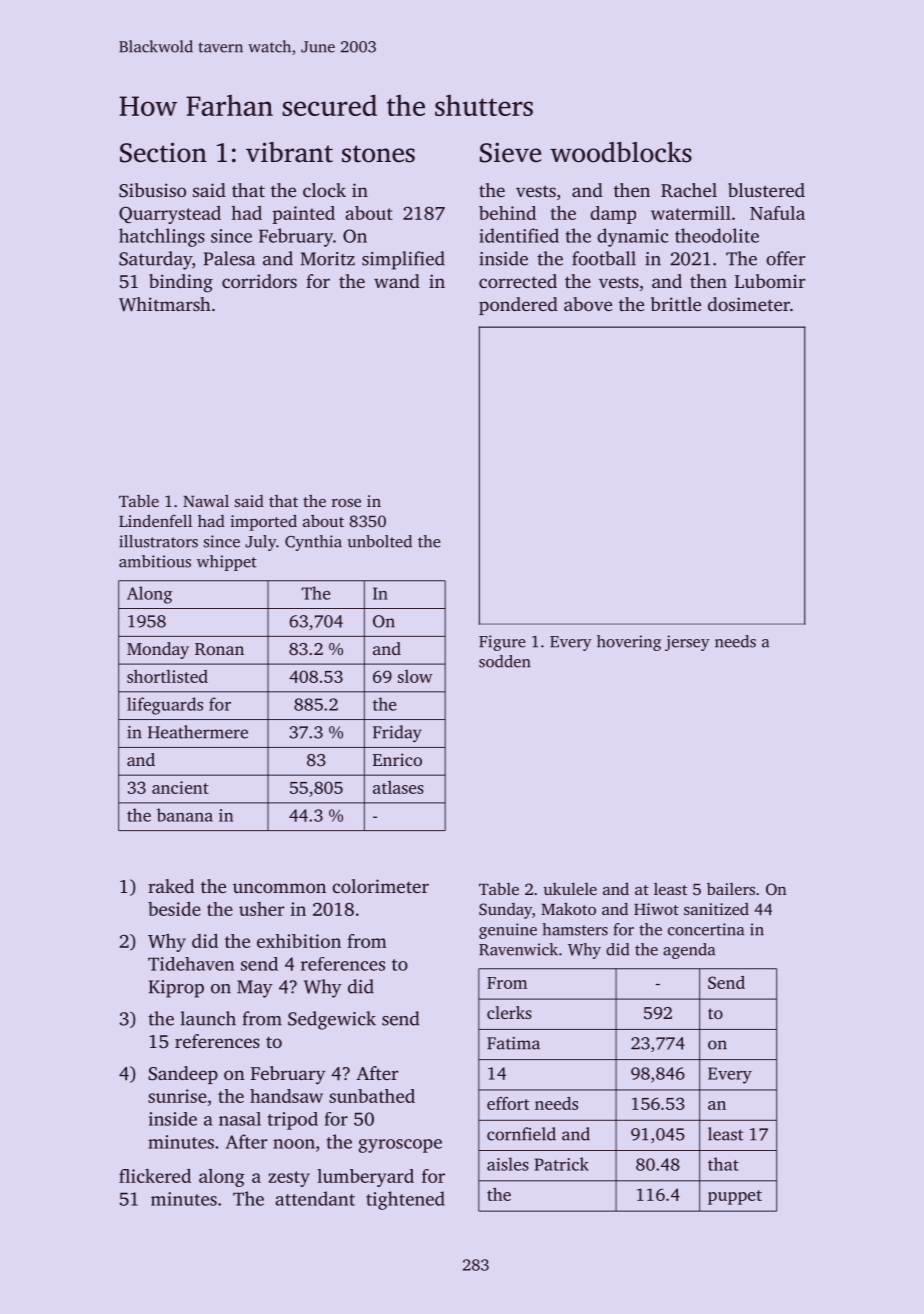 The width and height of the screenshot is (924, 1314). Describe the element at coordinates (286, 1096) in the screenshot. I see `handsaw` at that location.
